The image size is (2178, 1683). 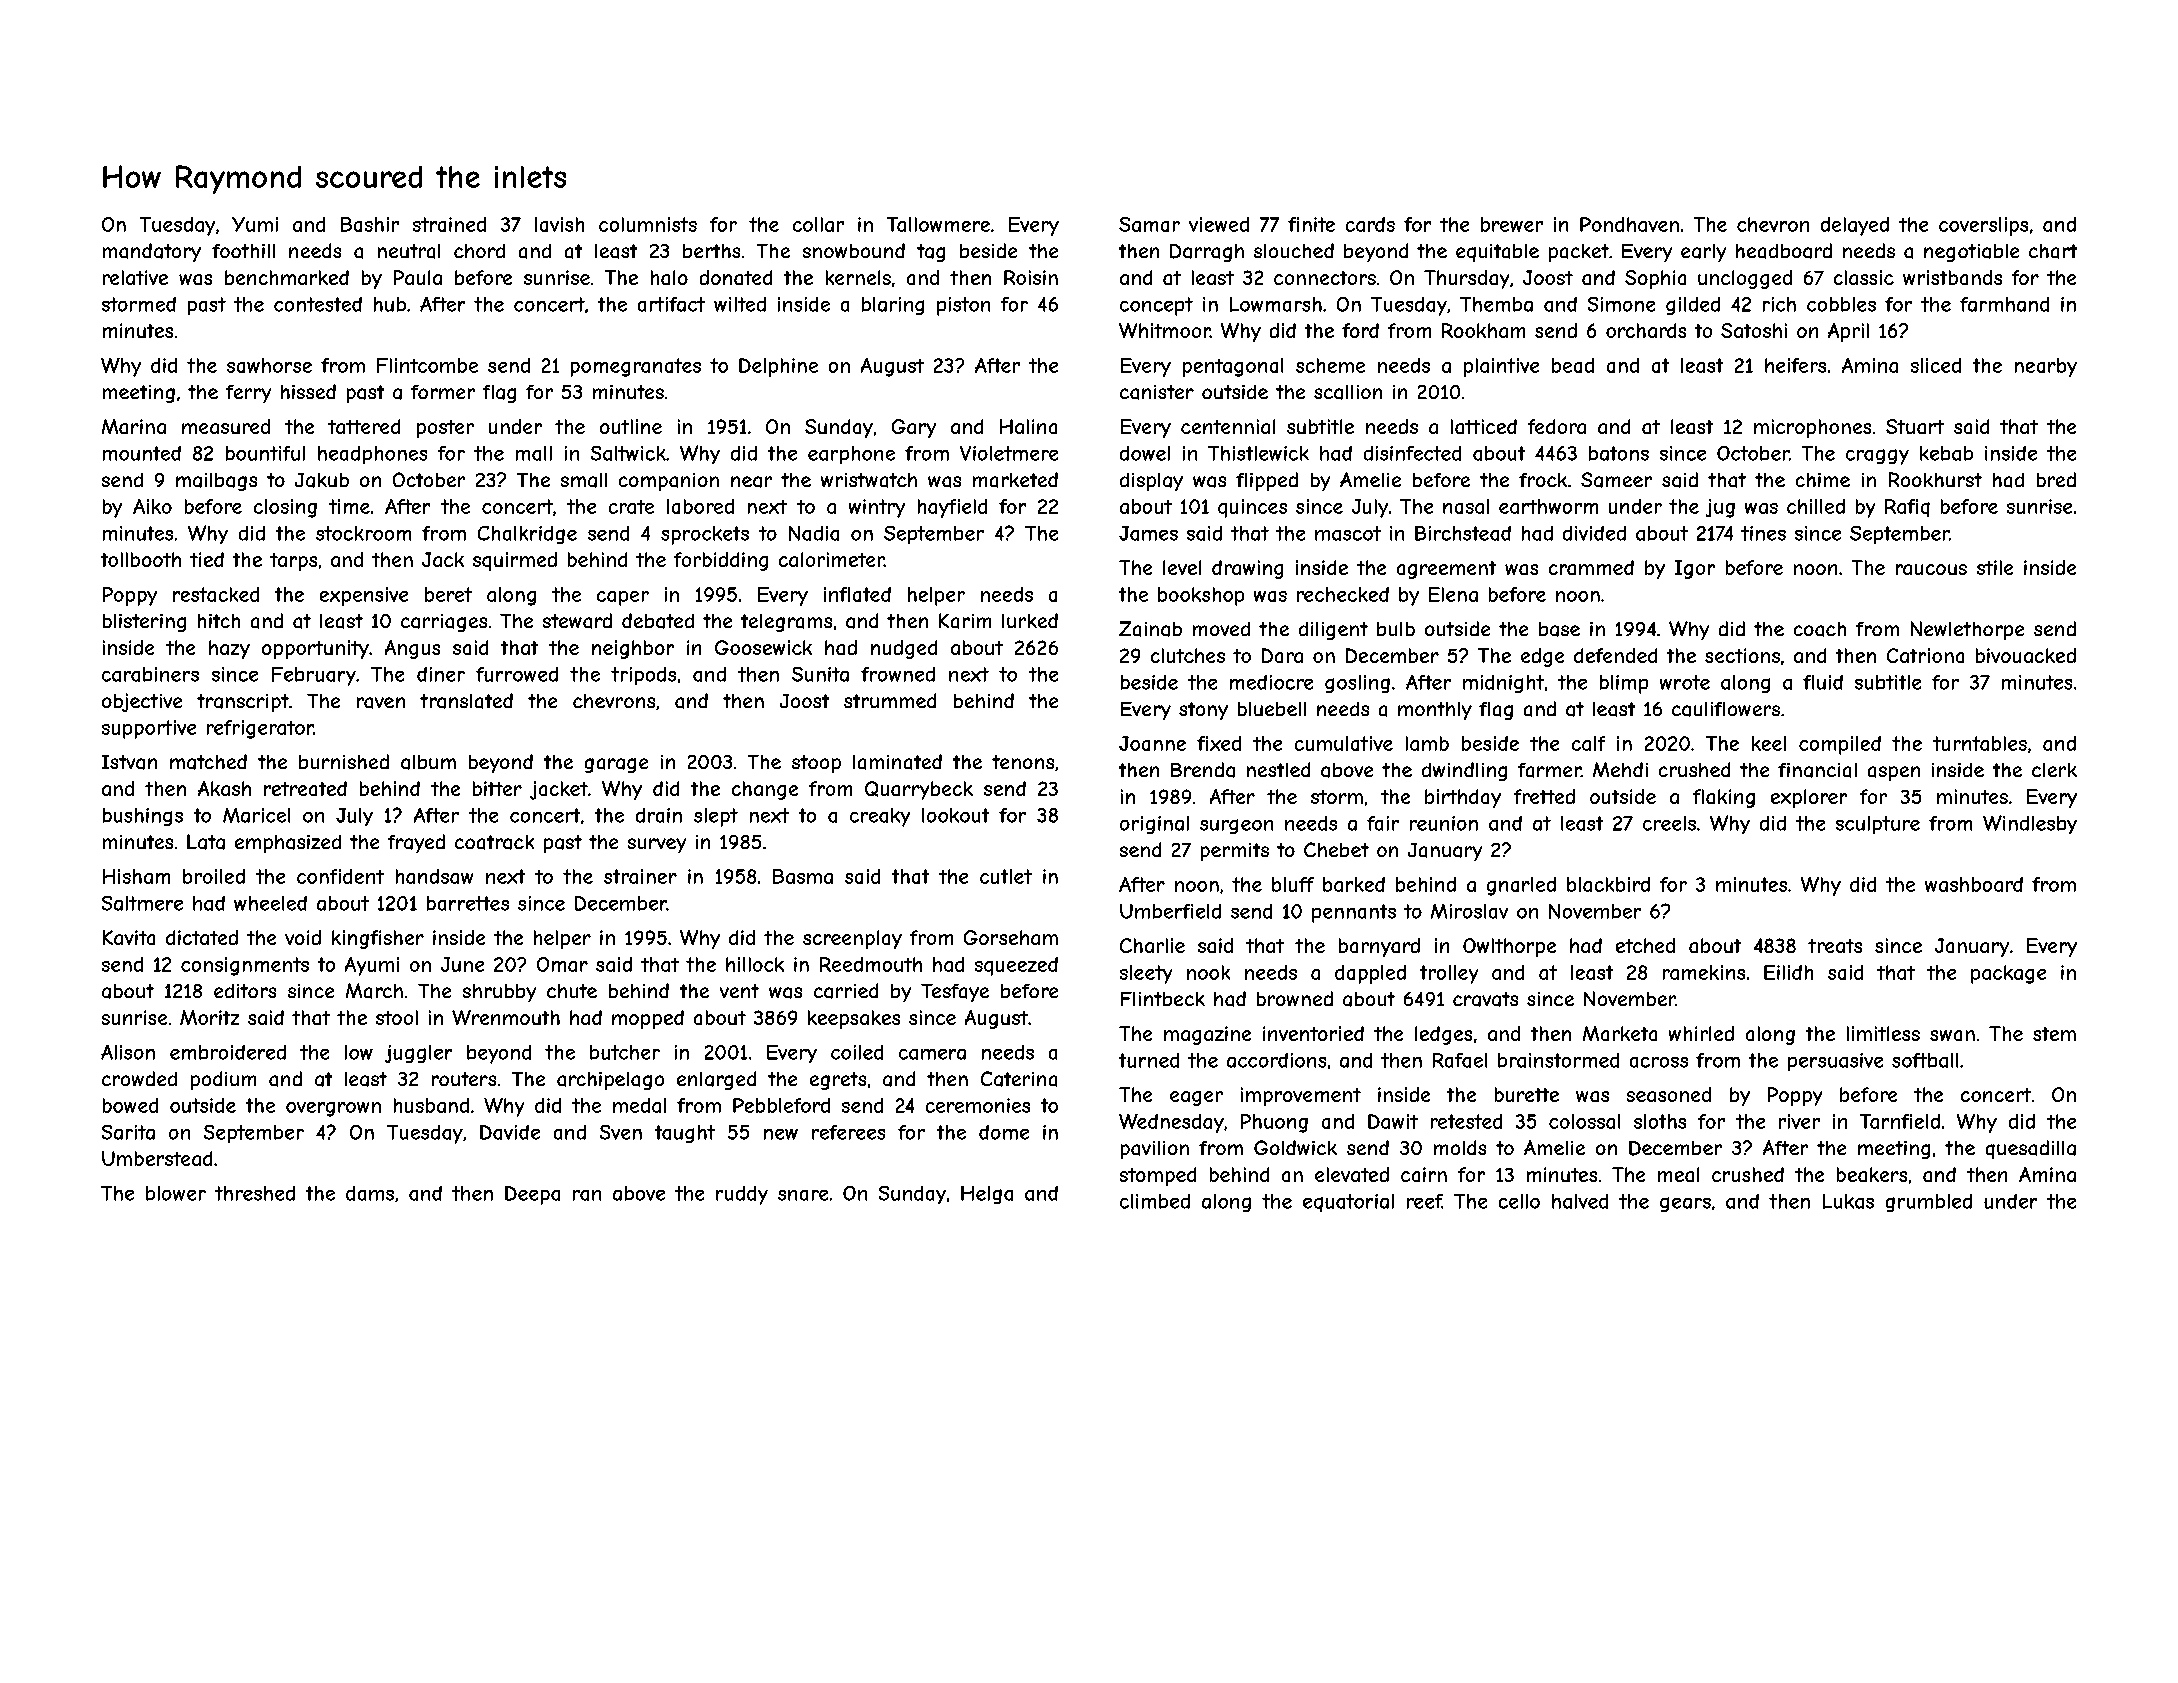 I want to click on quesadilla, so click(x=2031, y=1149).
